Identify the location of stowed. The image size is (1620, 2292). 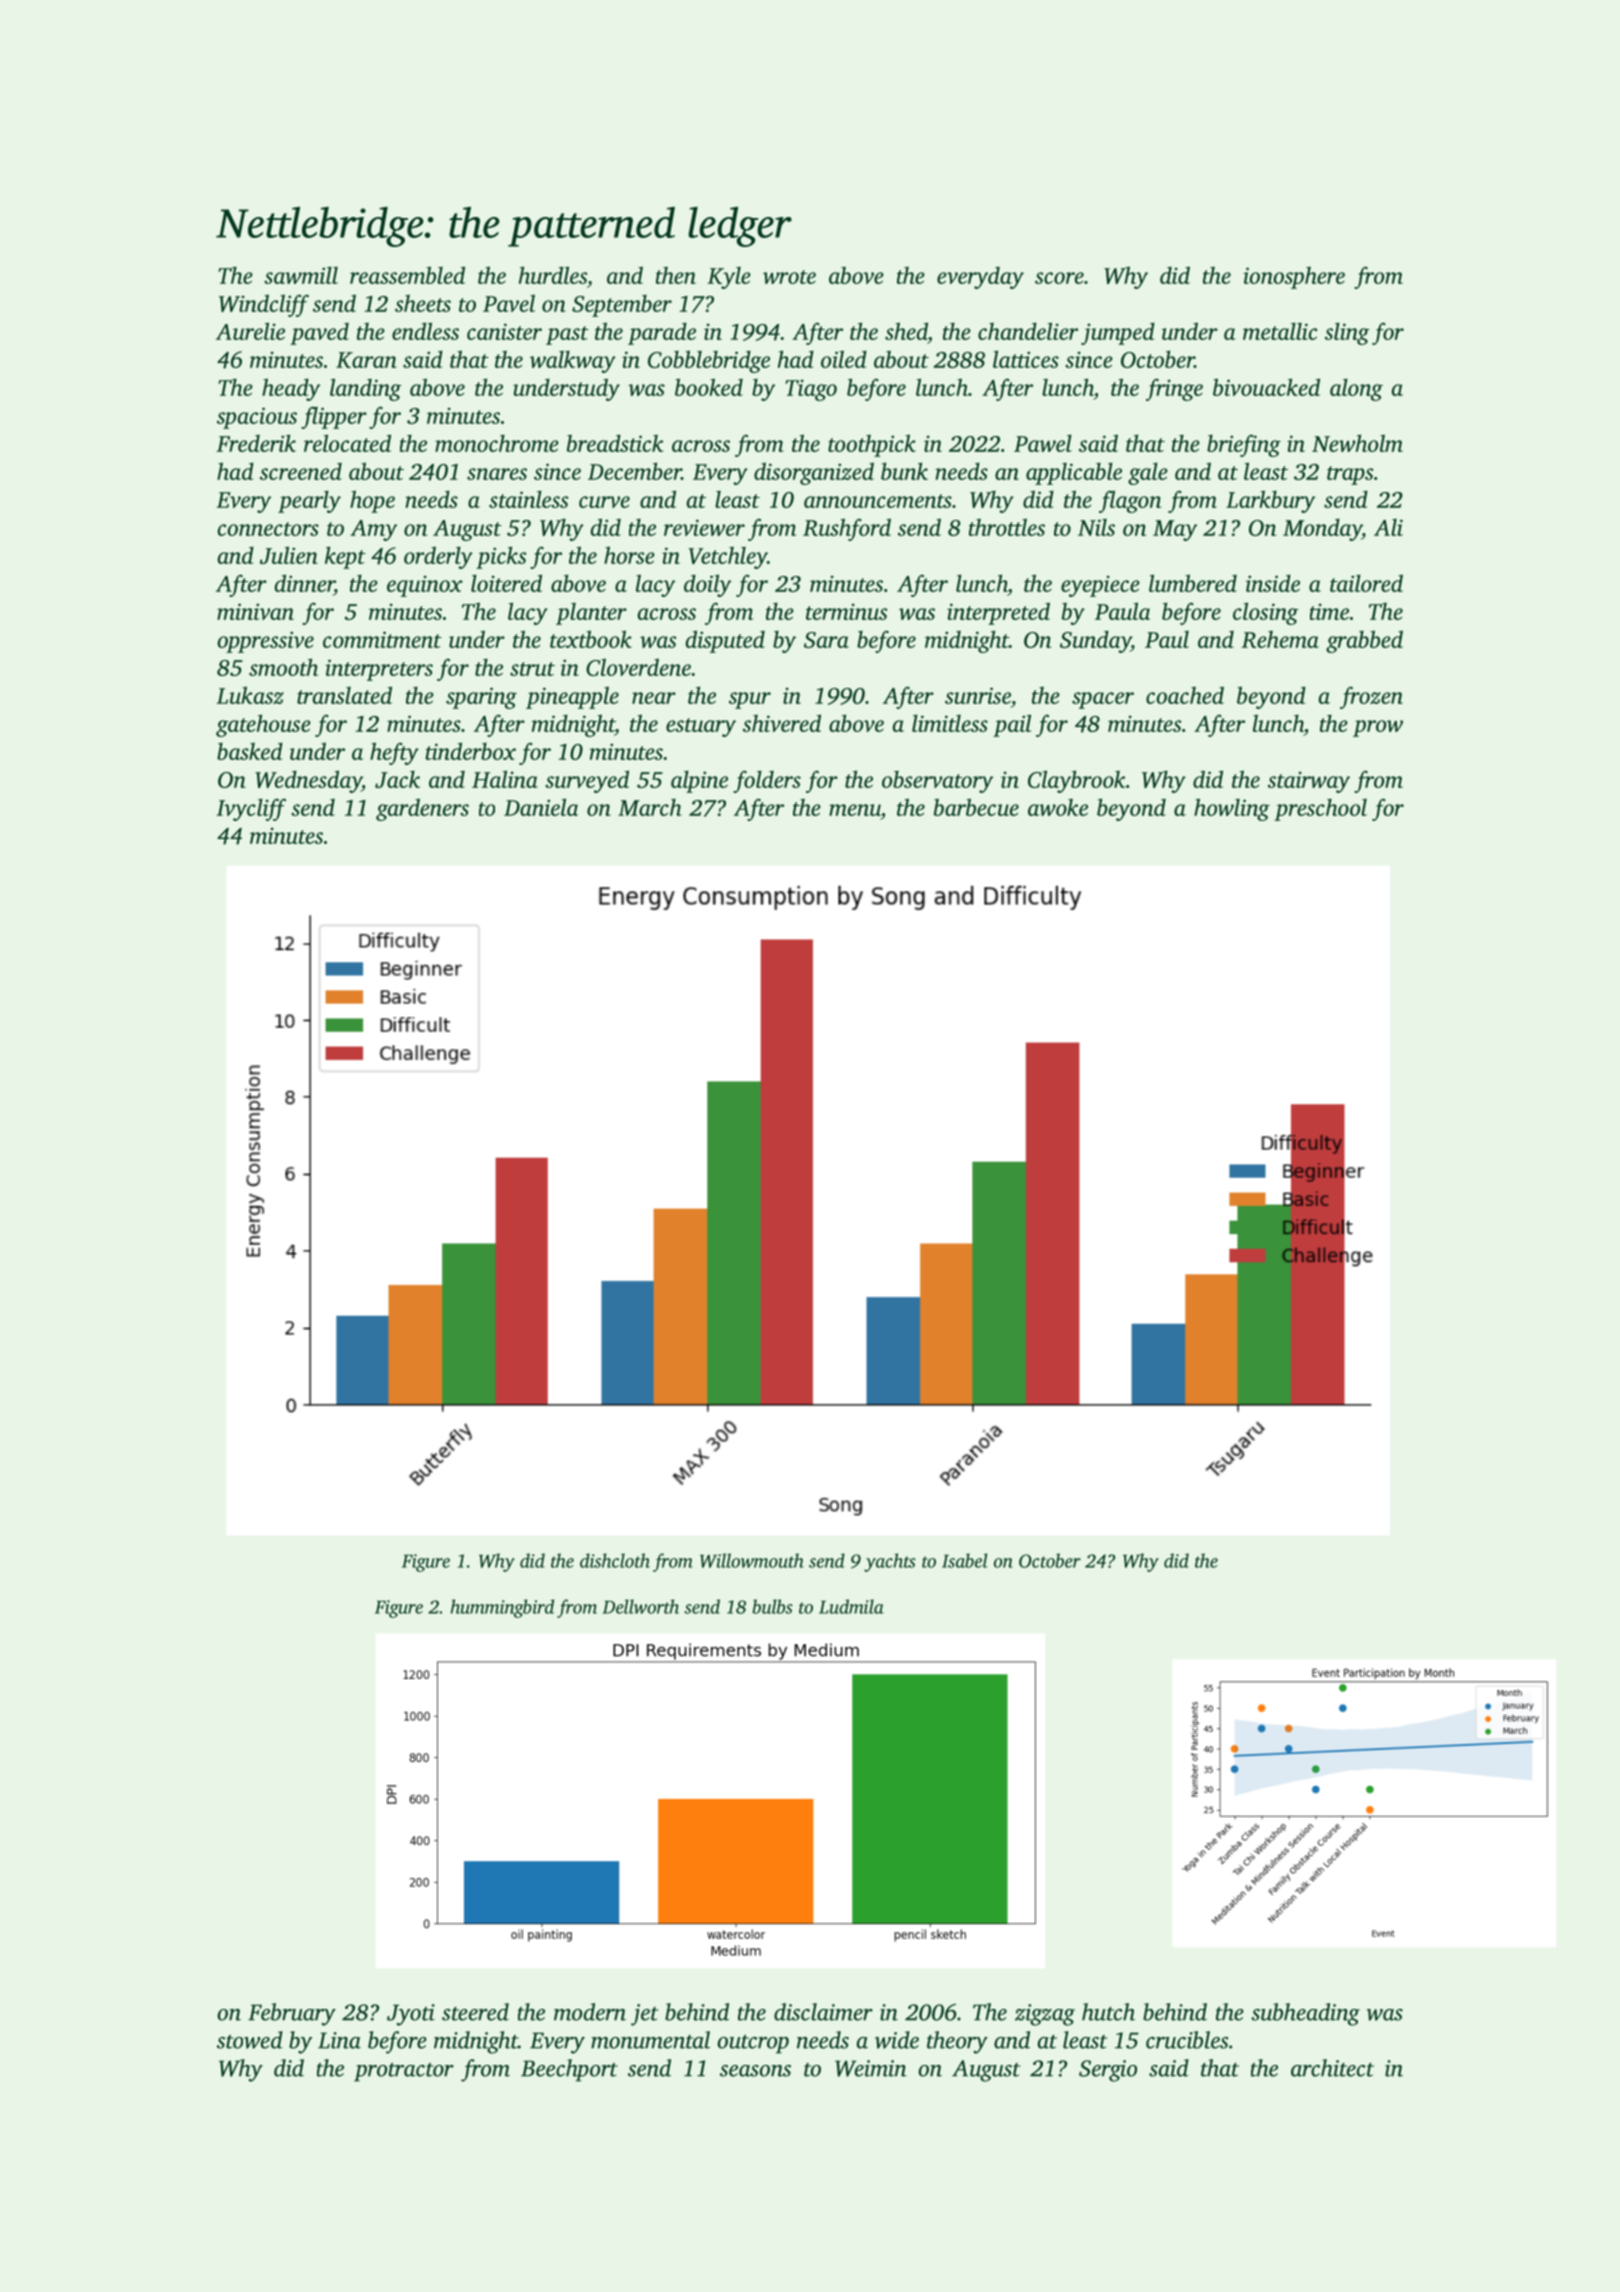
(250, 2040).
